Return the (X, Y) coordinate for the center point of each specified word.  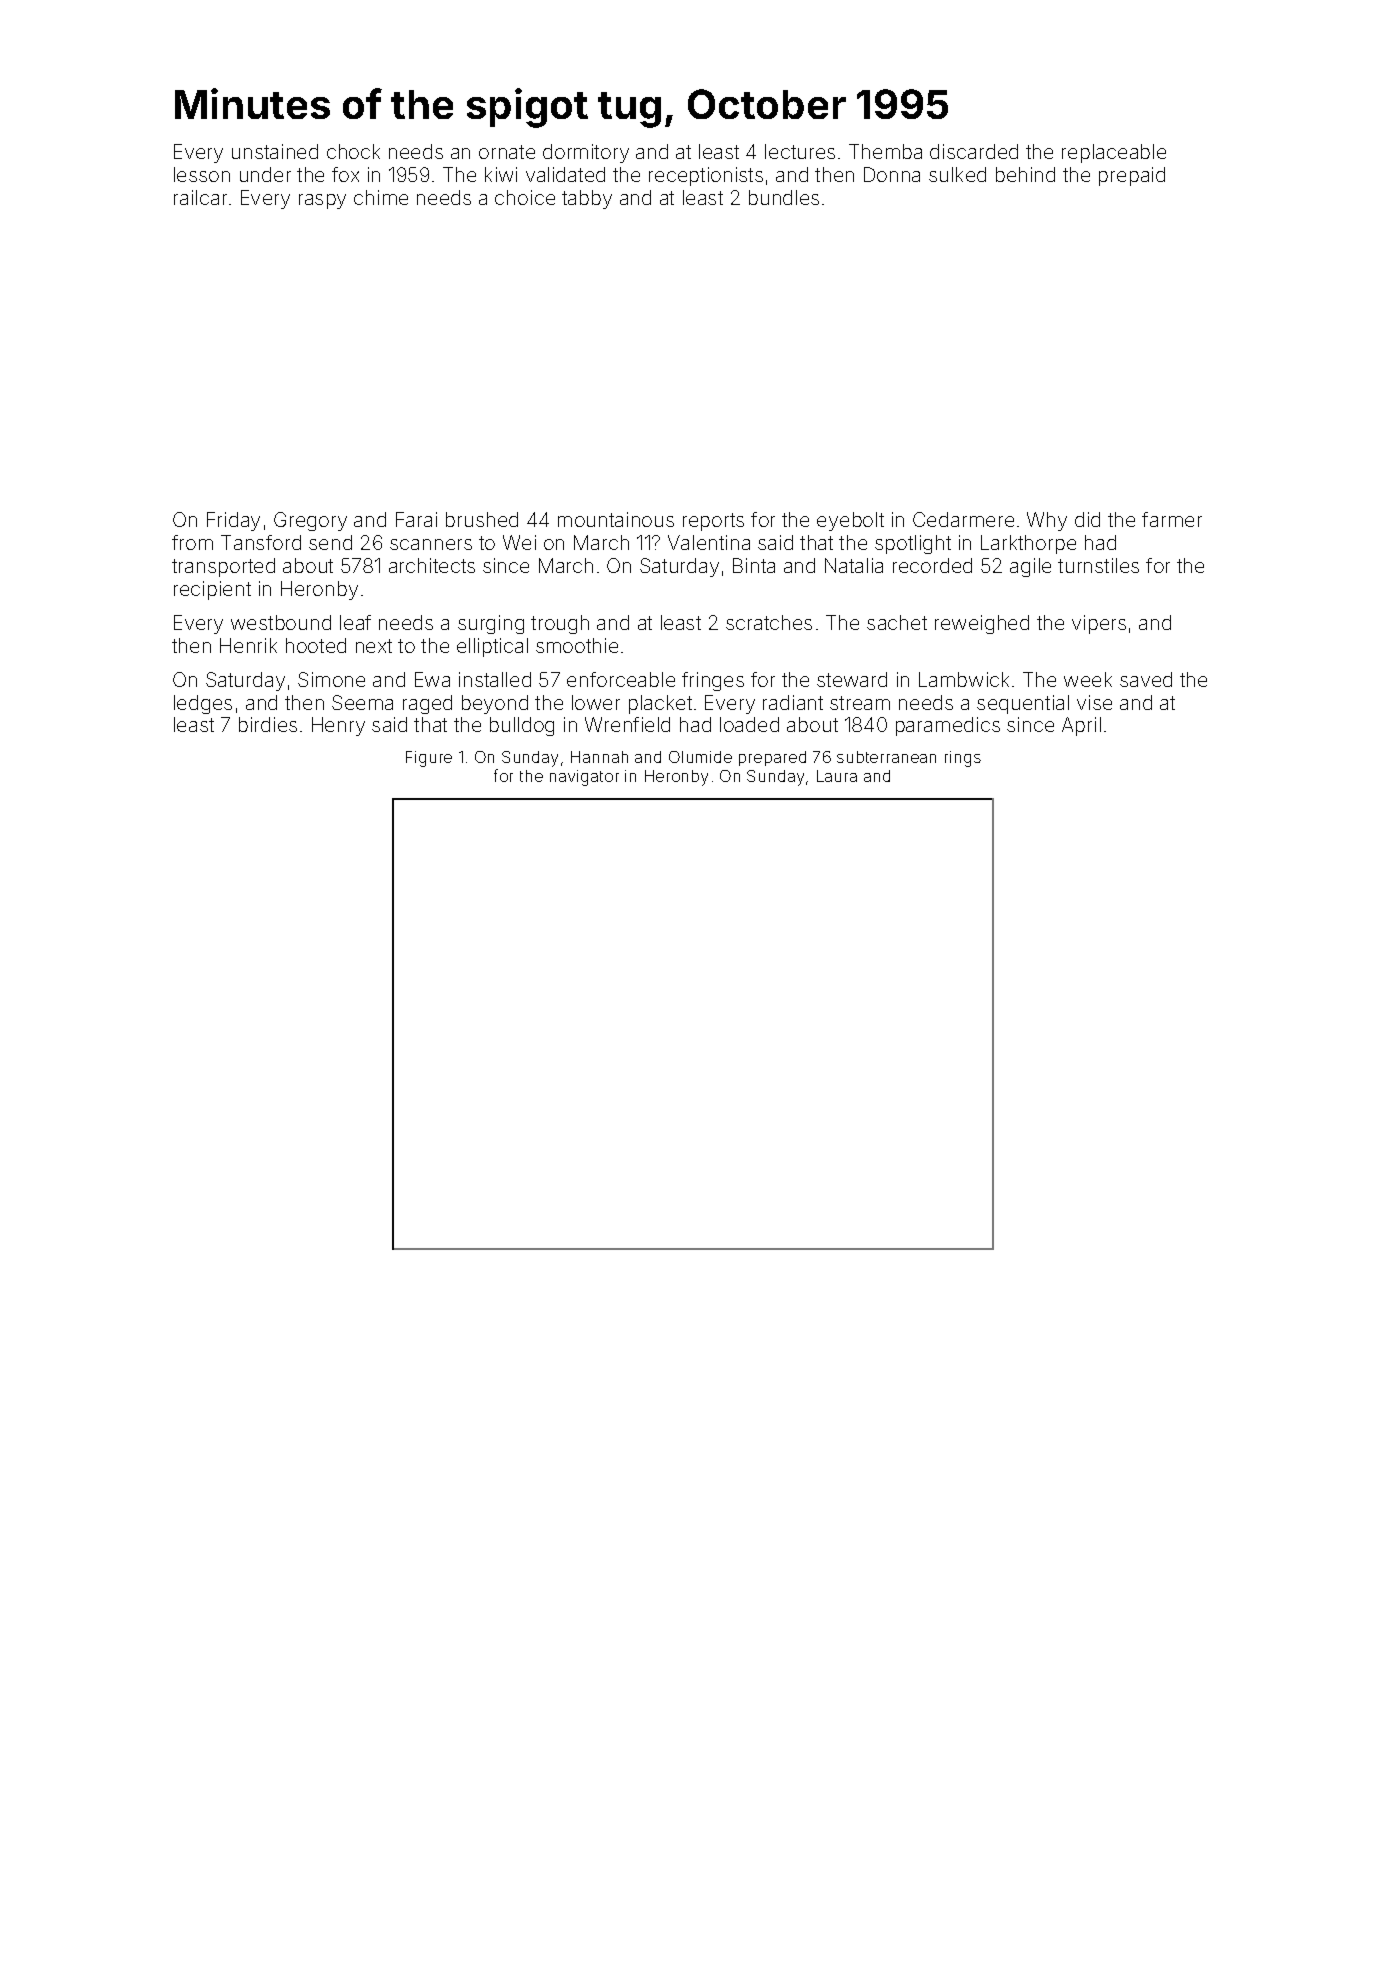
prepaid (1132, 176)
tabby (587, 199)
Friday (233, 521)
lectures (800, 151)
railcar (200, 197)
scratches (769, 622)
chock (353, 151)
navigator (584, 778)
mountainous (616, 519)
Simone (331, 679)
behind (1025, 174)
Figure (429, 759)
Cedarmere (963, 519)
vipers (1099, 624)
